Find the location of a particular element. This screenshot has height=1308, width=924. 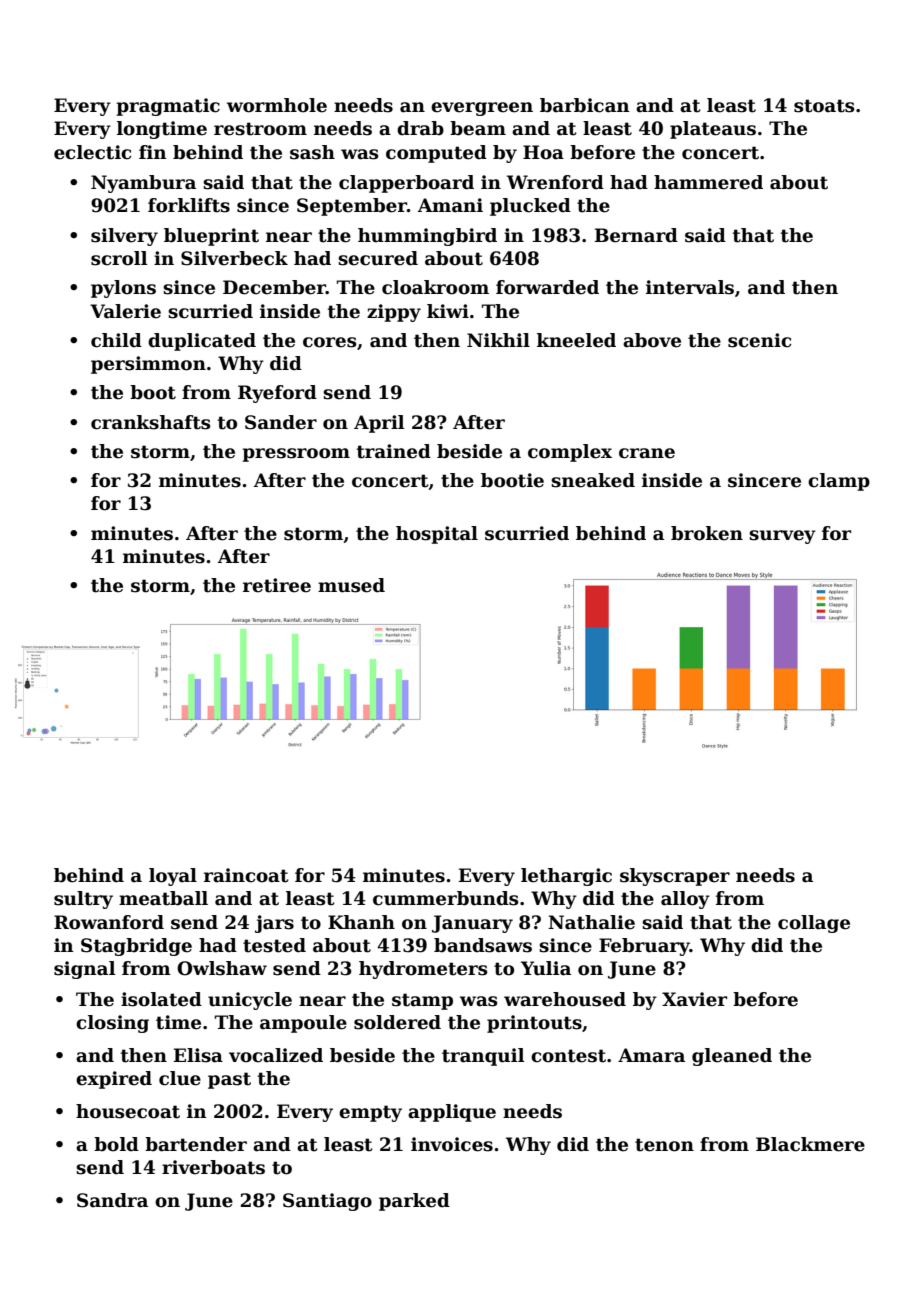

wormhole is located at coordinates (277, 105).
